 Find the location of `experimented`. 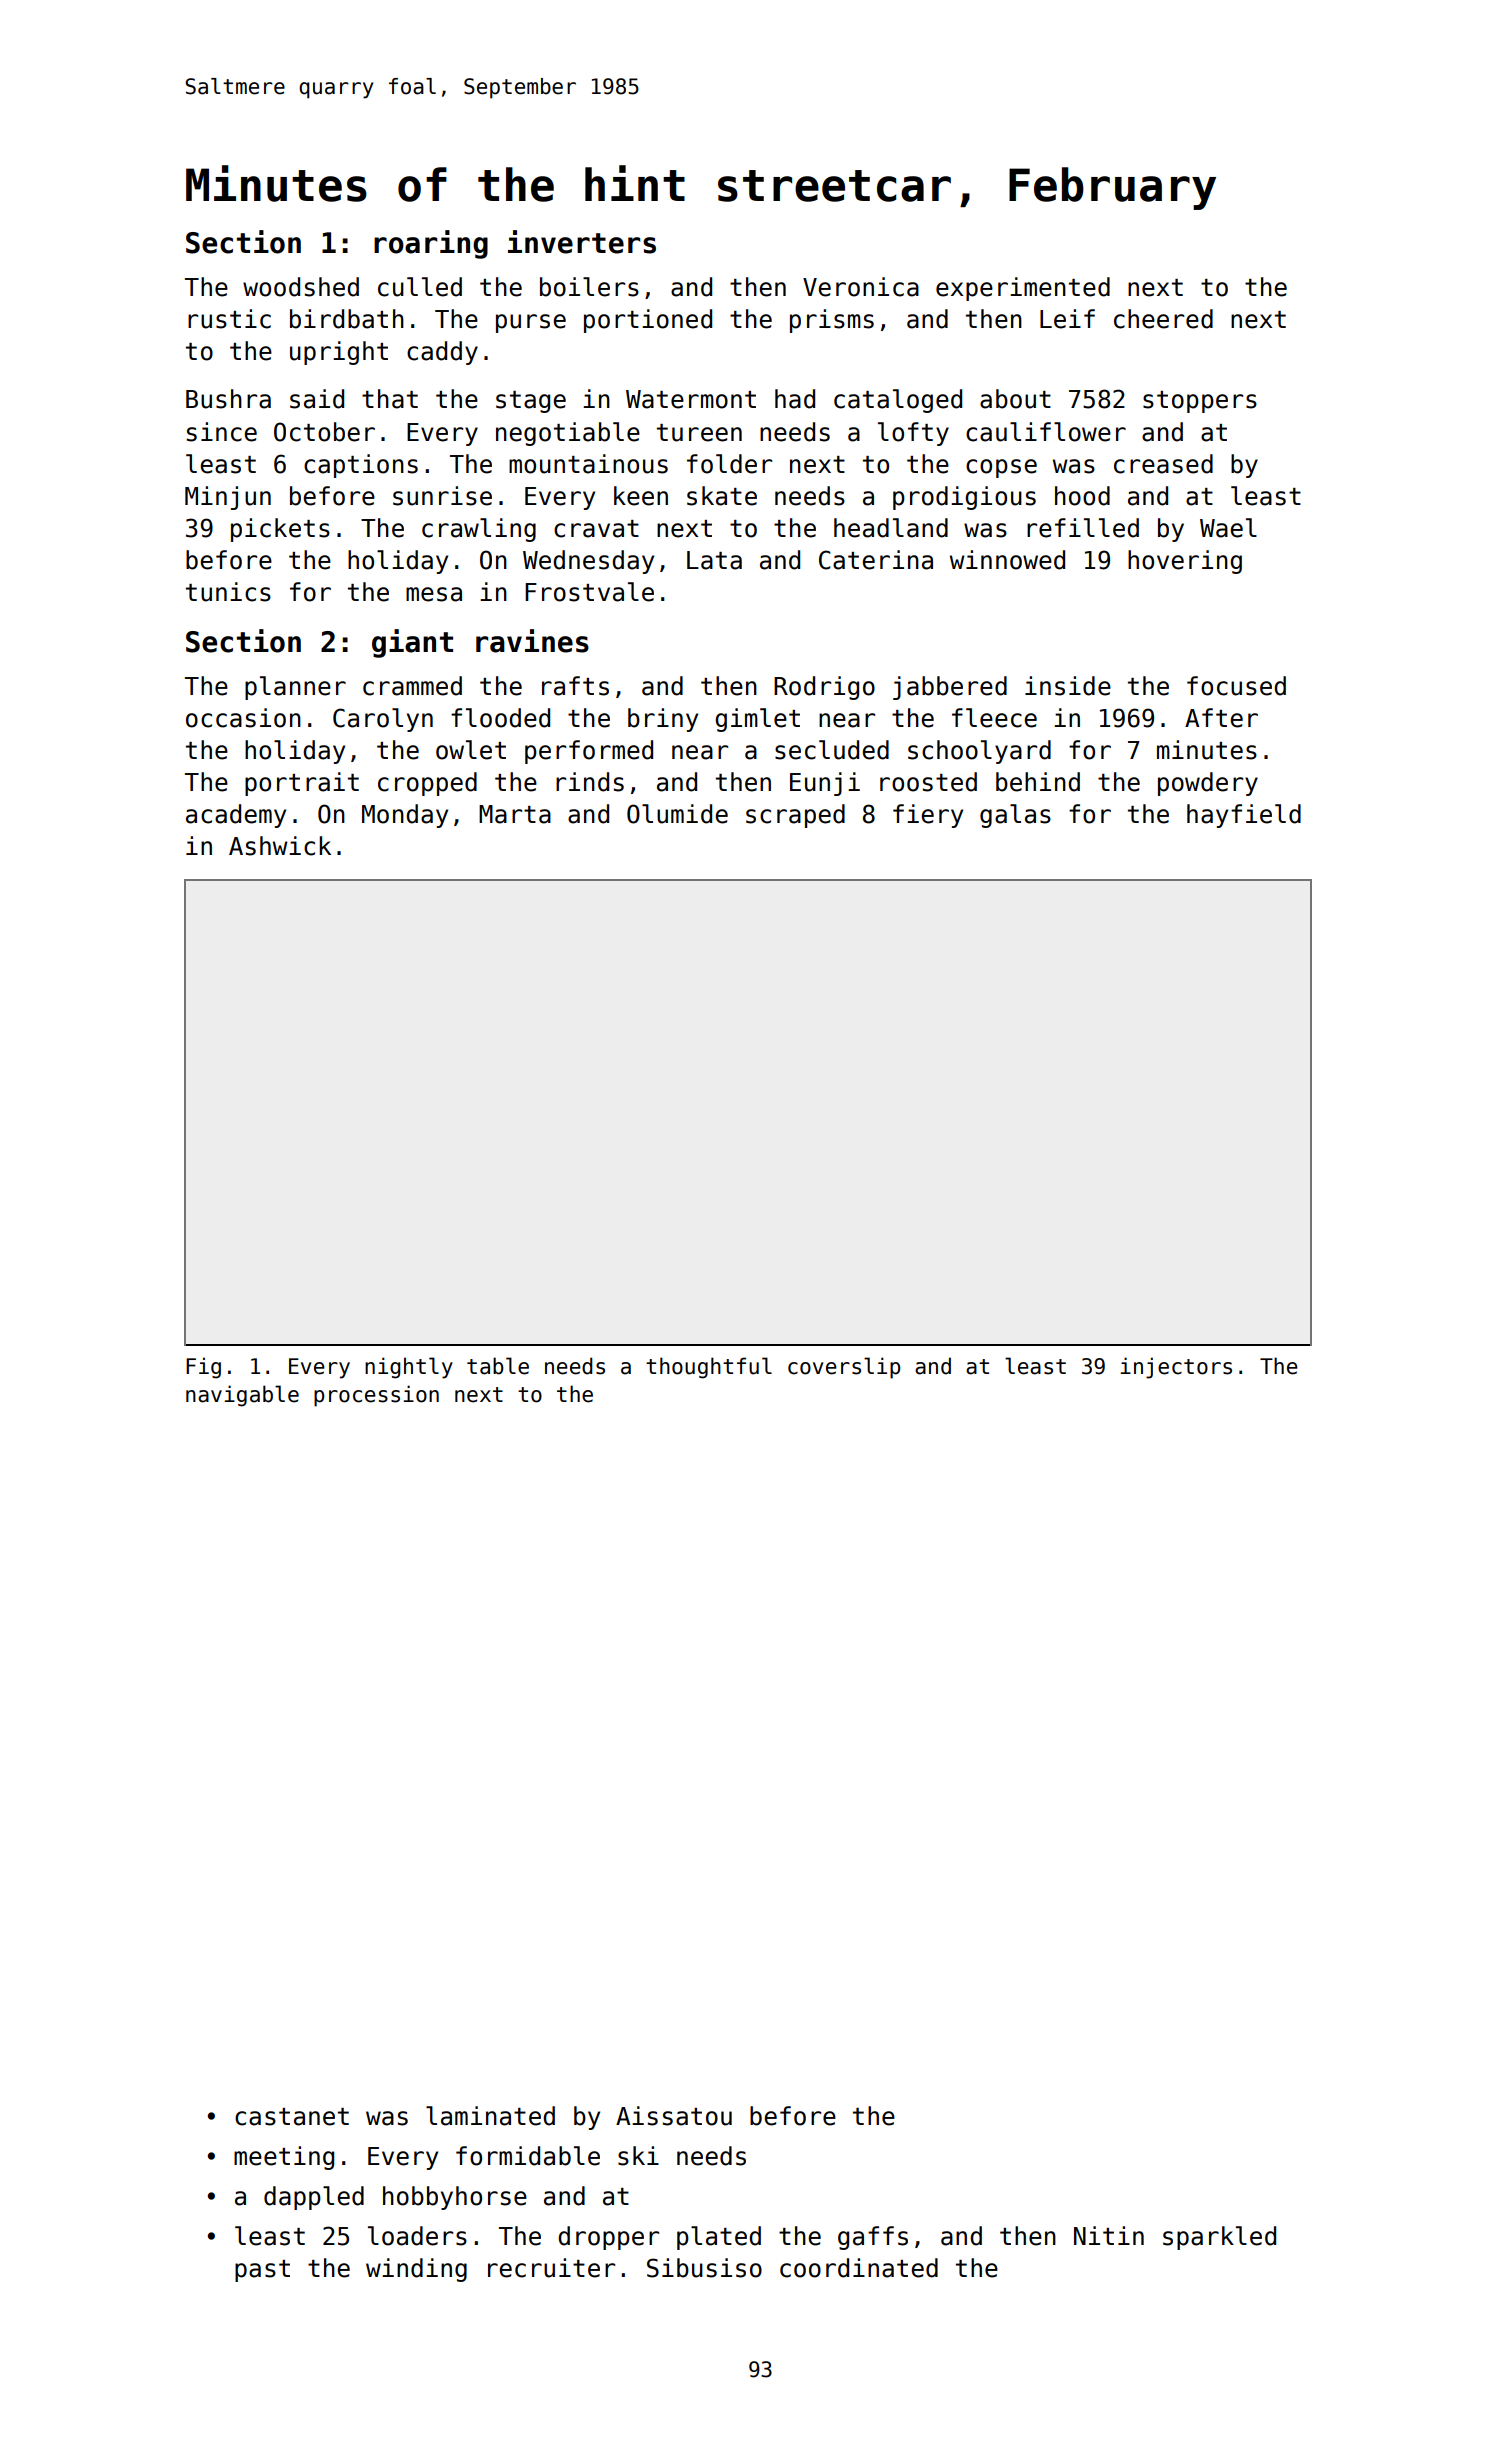

experimented is located at coordinates (1023, 289).
